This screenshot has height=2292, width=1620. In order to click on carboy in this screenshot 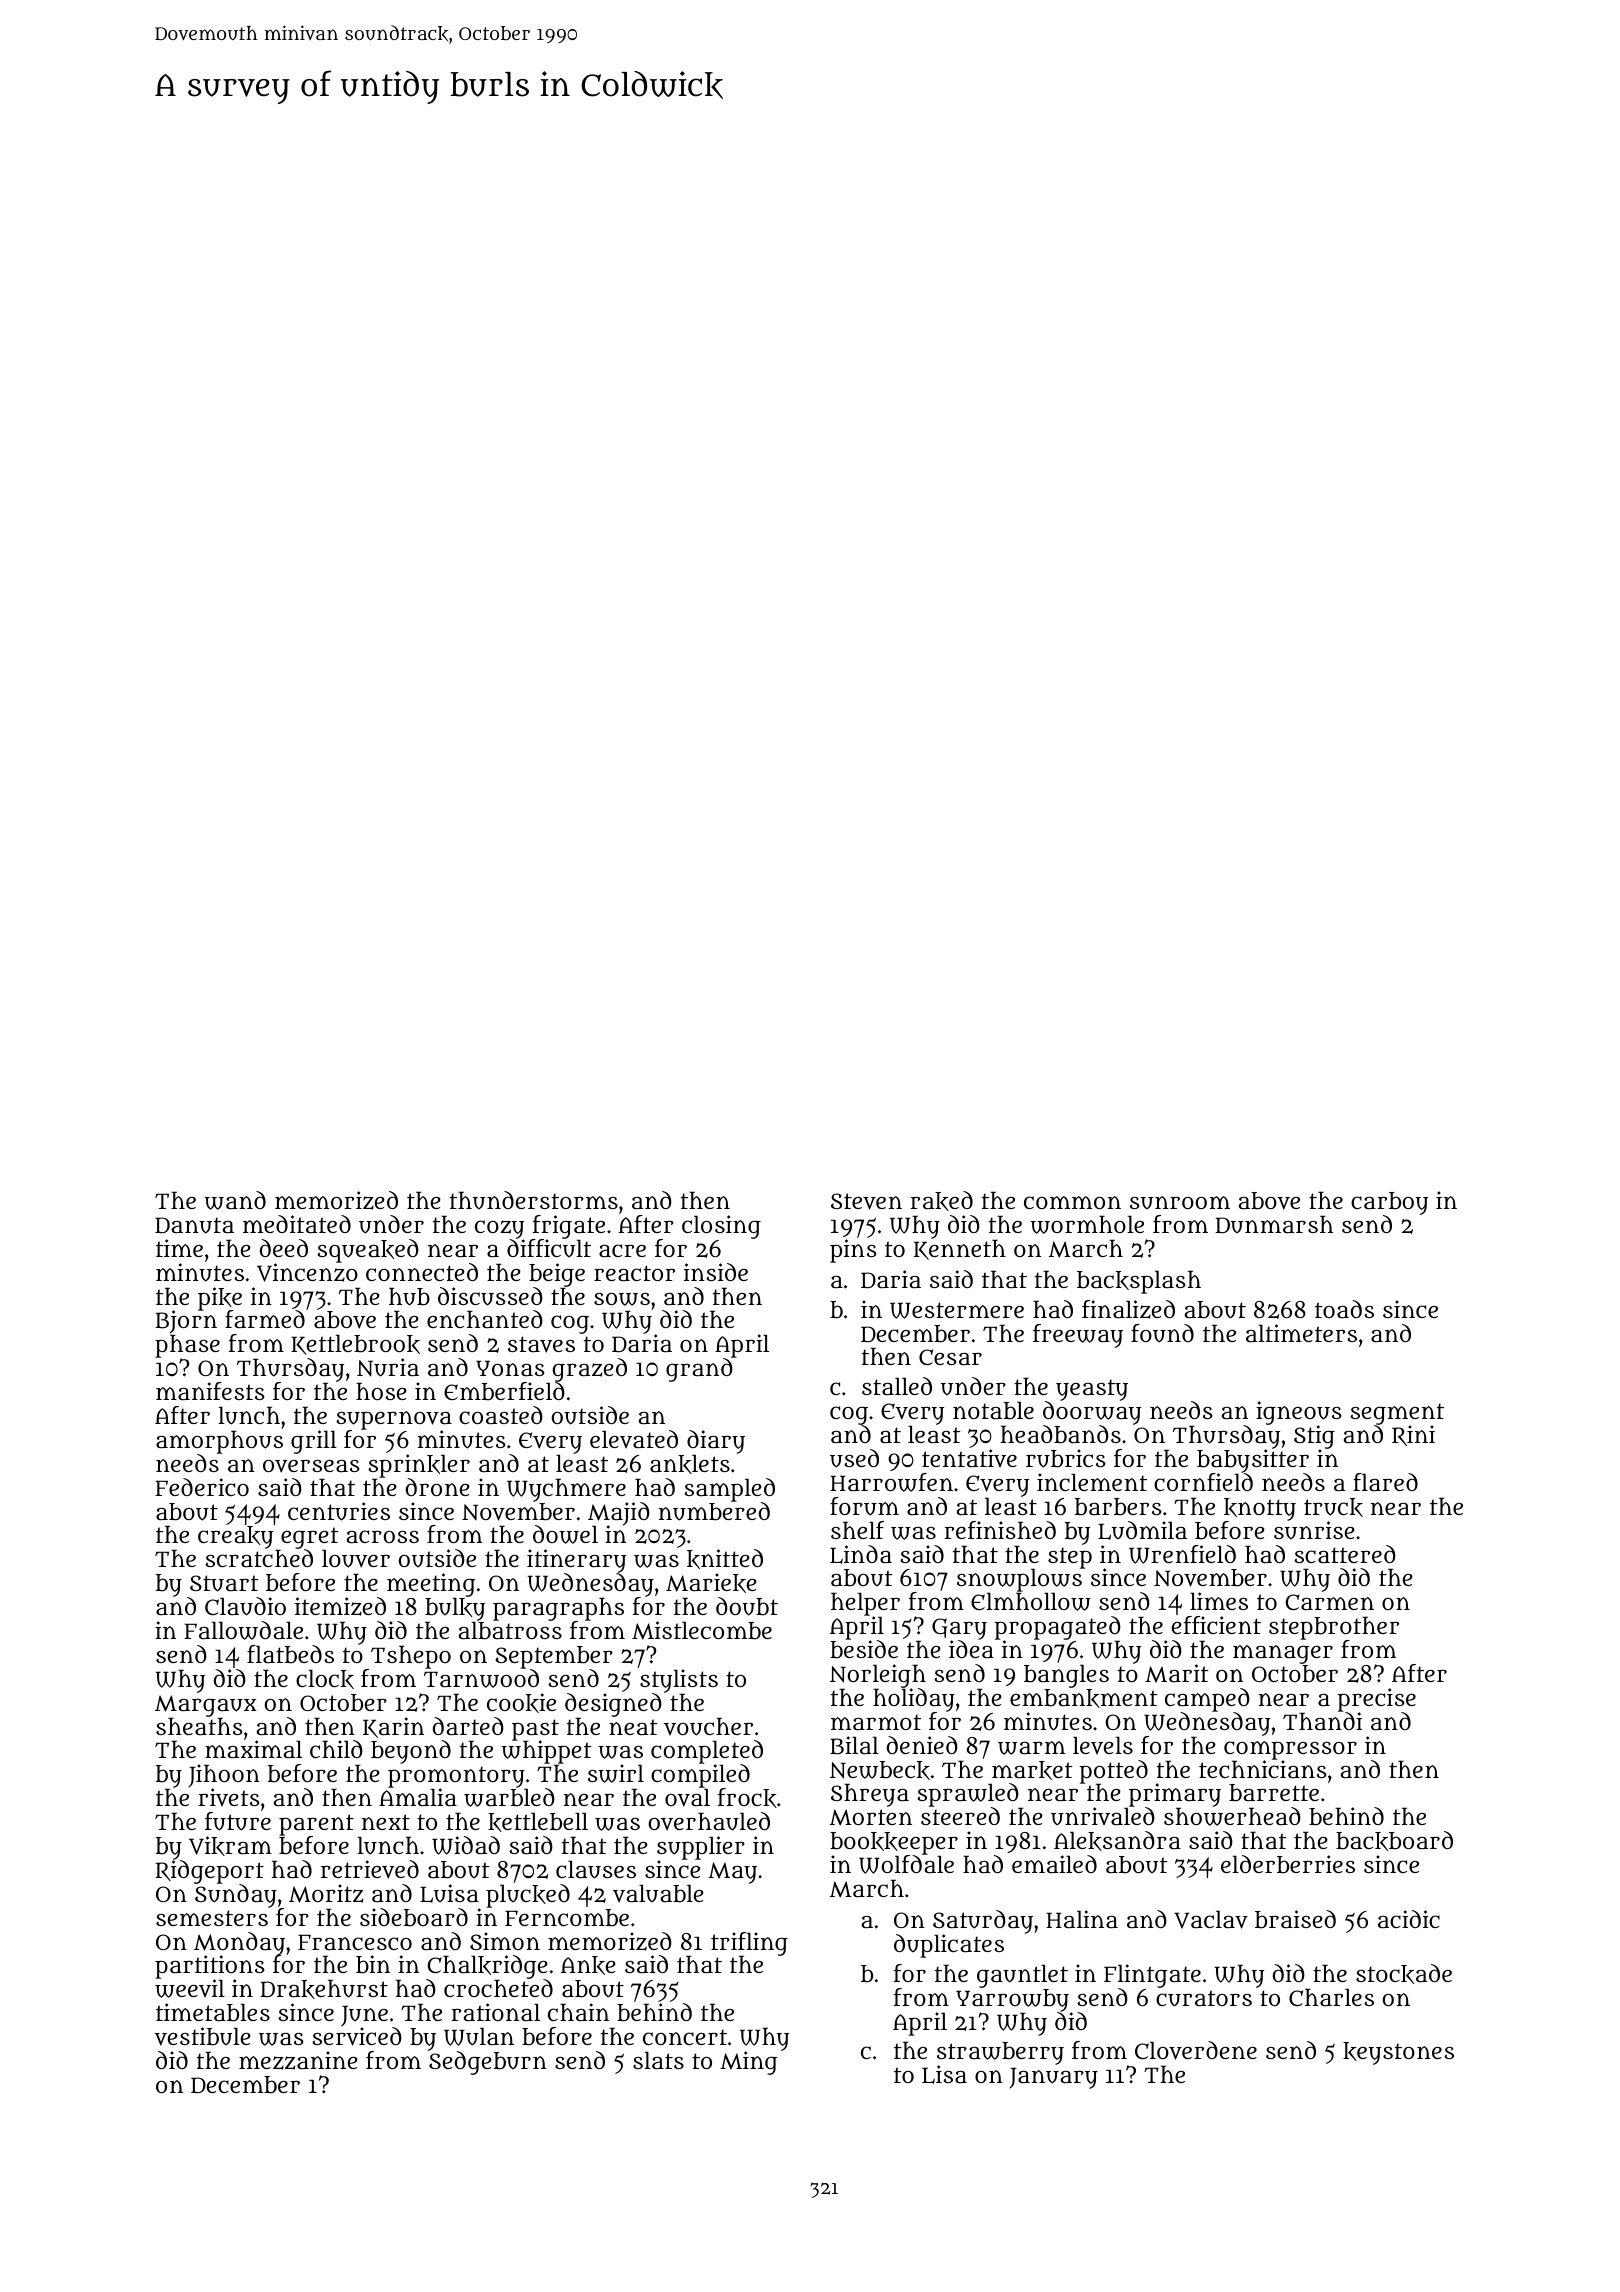, I will do `click(1389, 1203)`.
